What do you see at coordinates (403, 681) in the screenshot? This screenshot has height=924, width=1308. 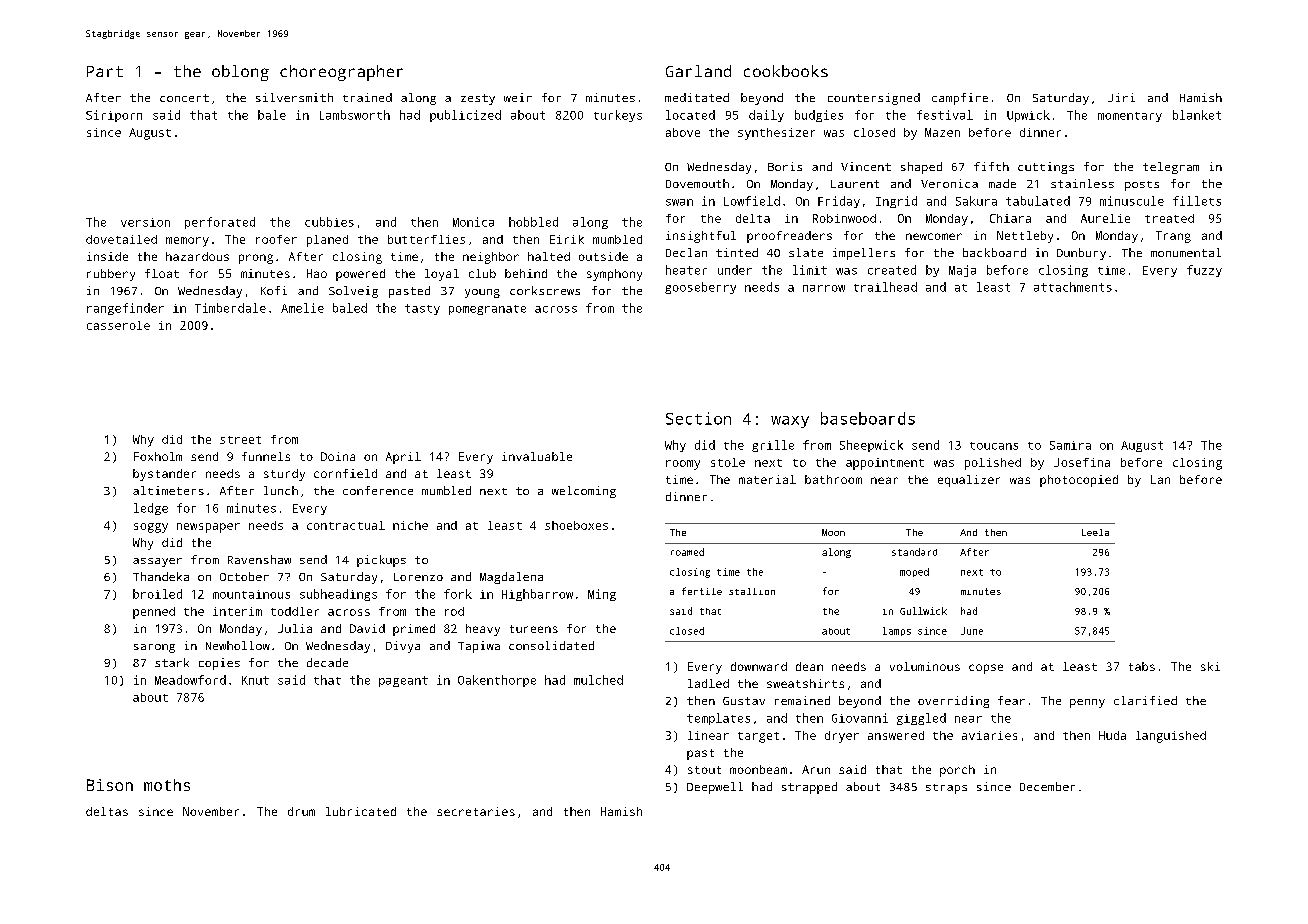 I see `pageant` at bounding box center [403, 681].
